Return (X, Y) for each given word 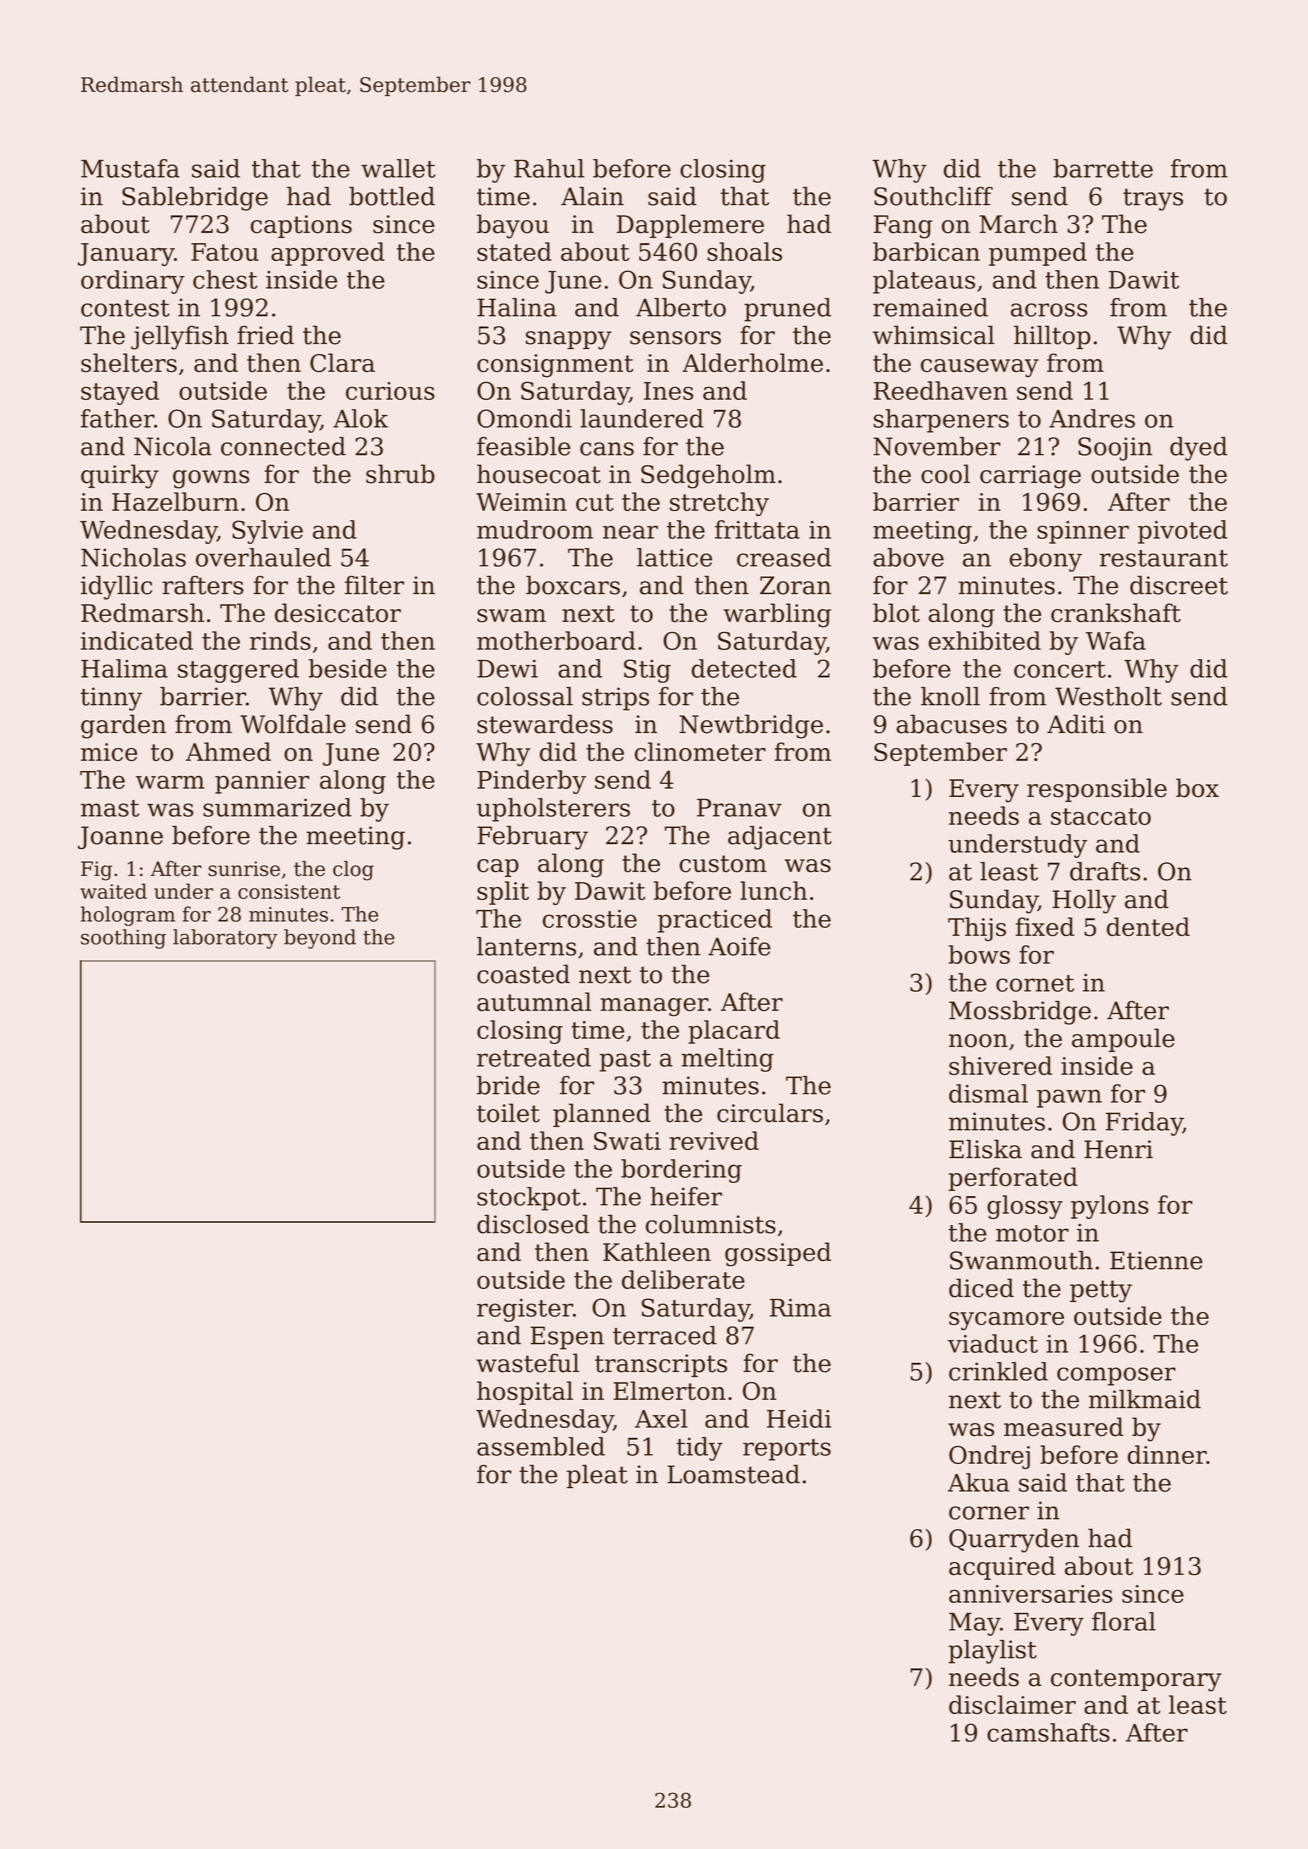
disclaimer (1012, 1704)
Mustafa (130, 168)
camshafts (1048, 1732)
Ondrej (989, 1457)
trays (1153, 199)
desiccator (338, 613)
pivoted (1182, 532)
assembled (541, 1446)
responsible (1097, 790)
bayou (513, 226)
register (525, 1310)
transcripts (661, 1365)
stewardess (545, 724)
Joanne (120, 837)
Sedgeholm (708, 476)
